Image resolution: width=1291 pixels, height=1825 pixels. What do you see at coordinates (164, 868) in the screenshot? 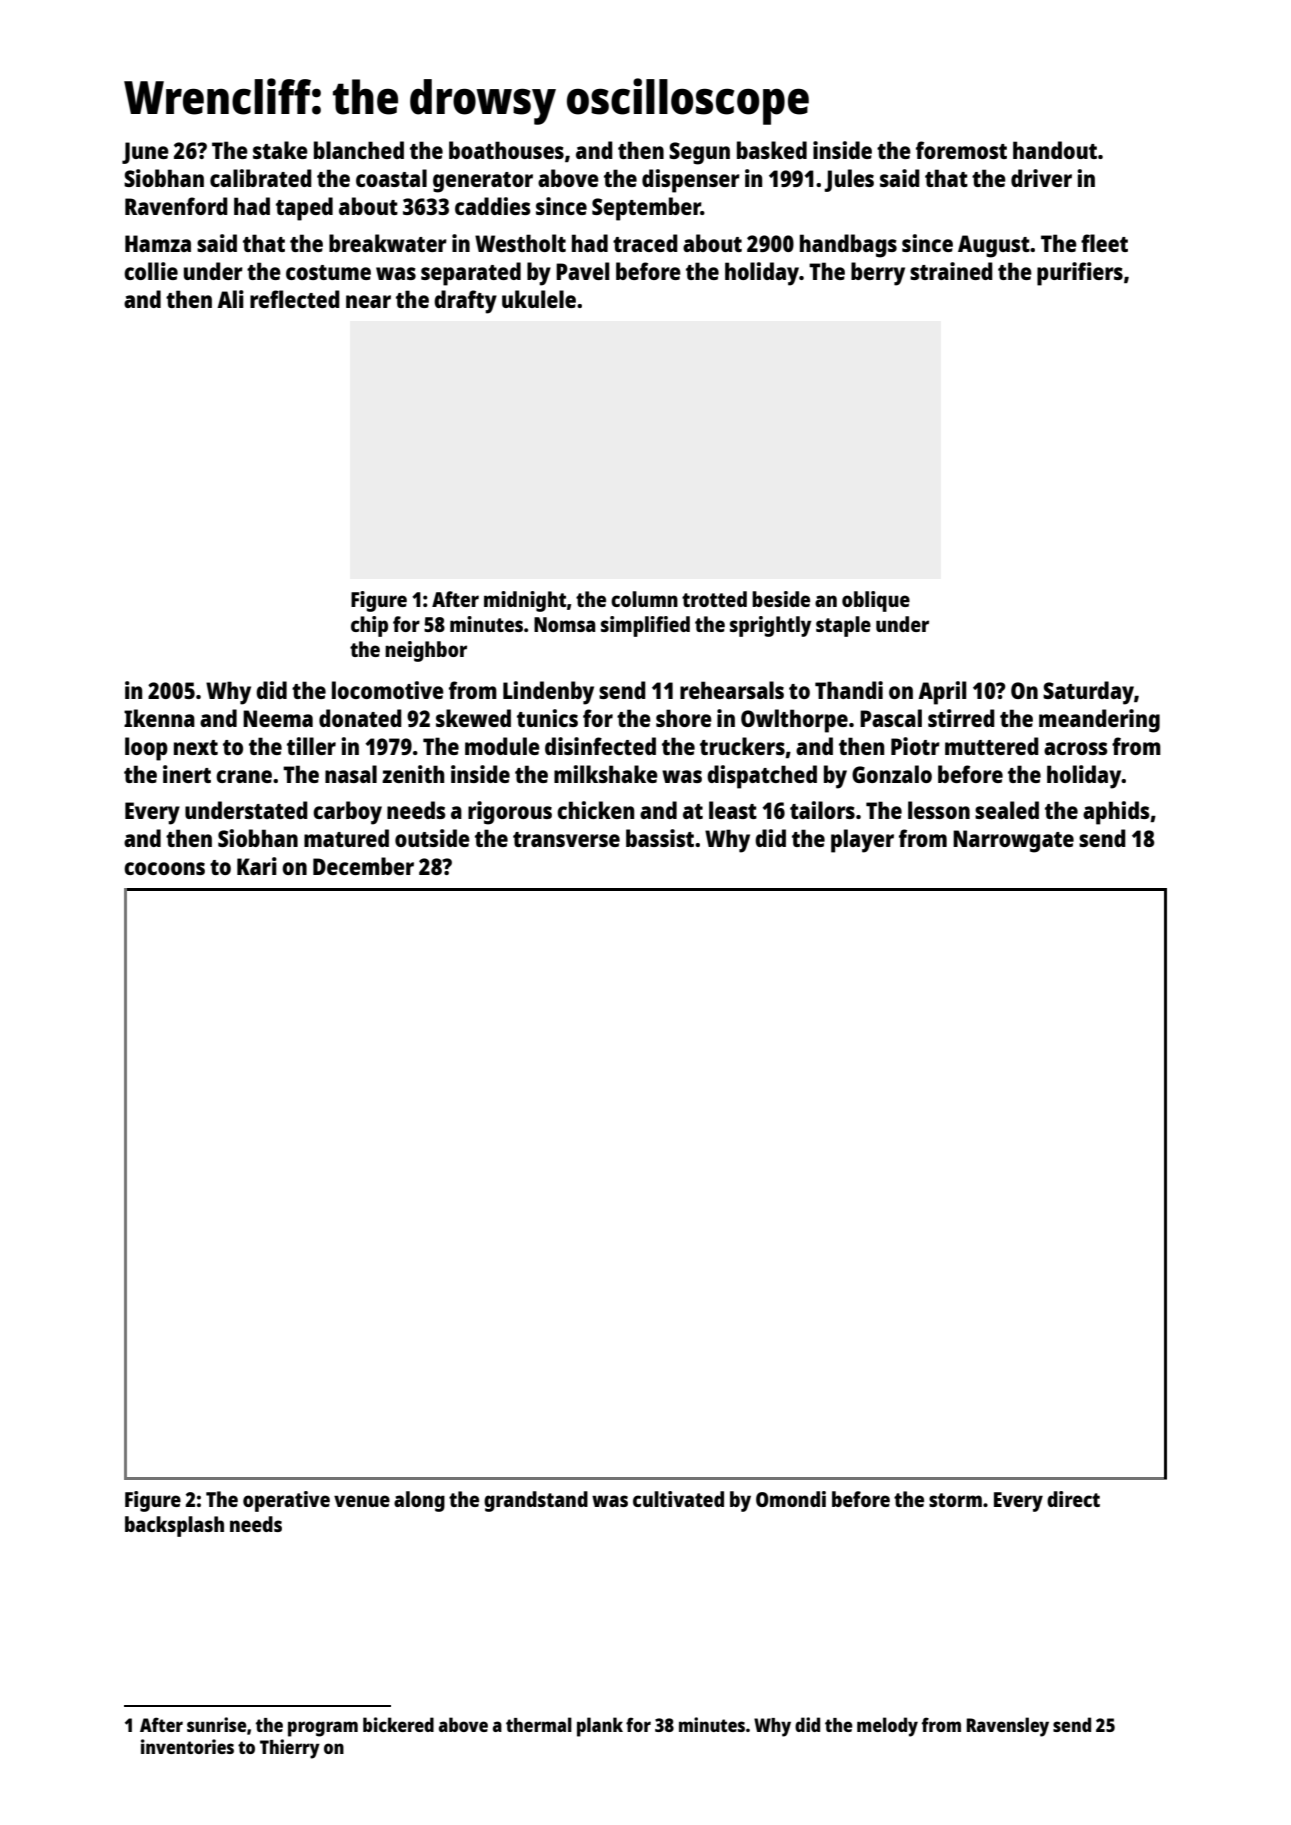
I see `cocoons` at bounding box center [164, 868].
